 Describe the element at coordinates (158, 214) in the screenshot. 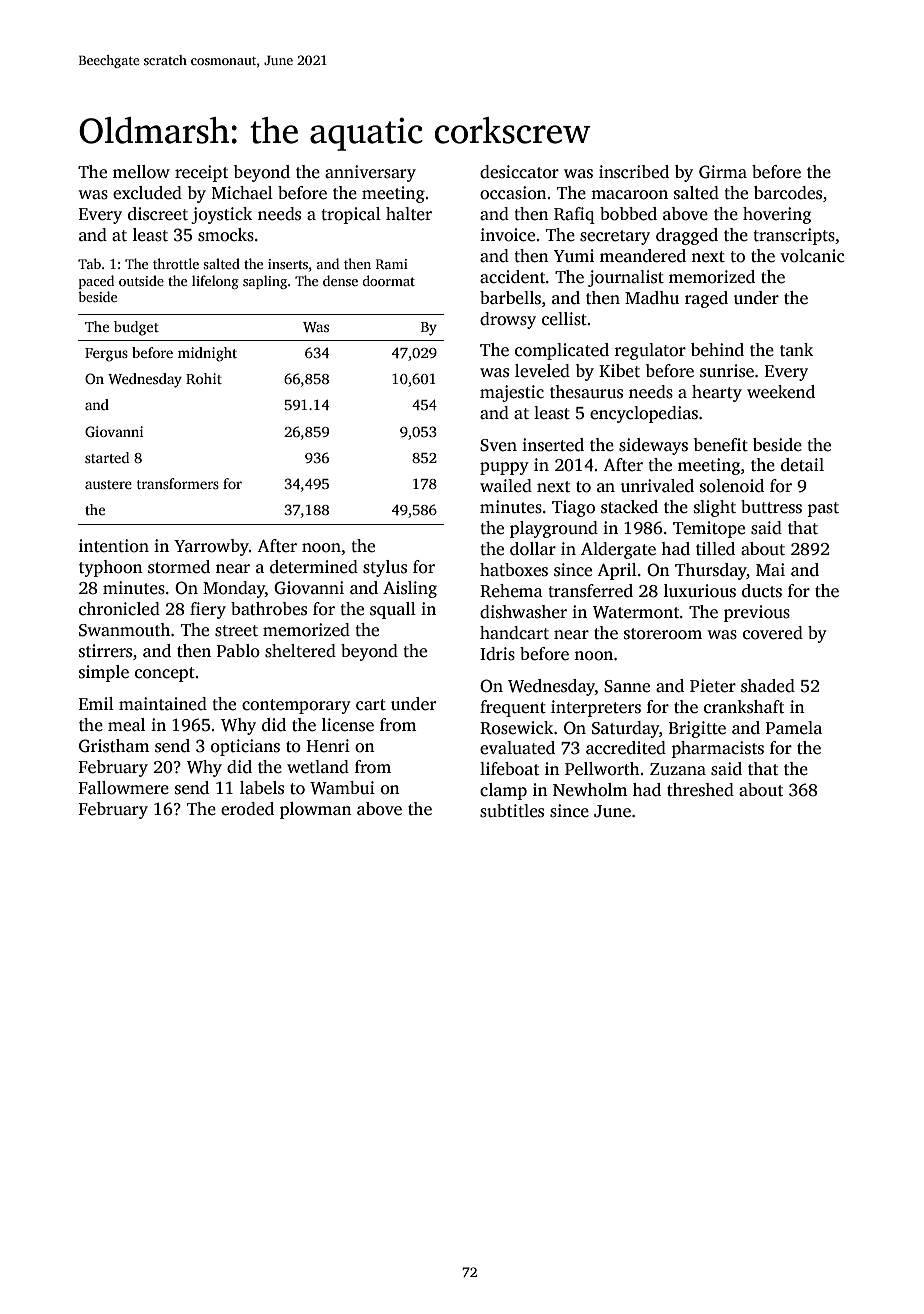

I see `discreet` at that location.
